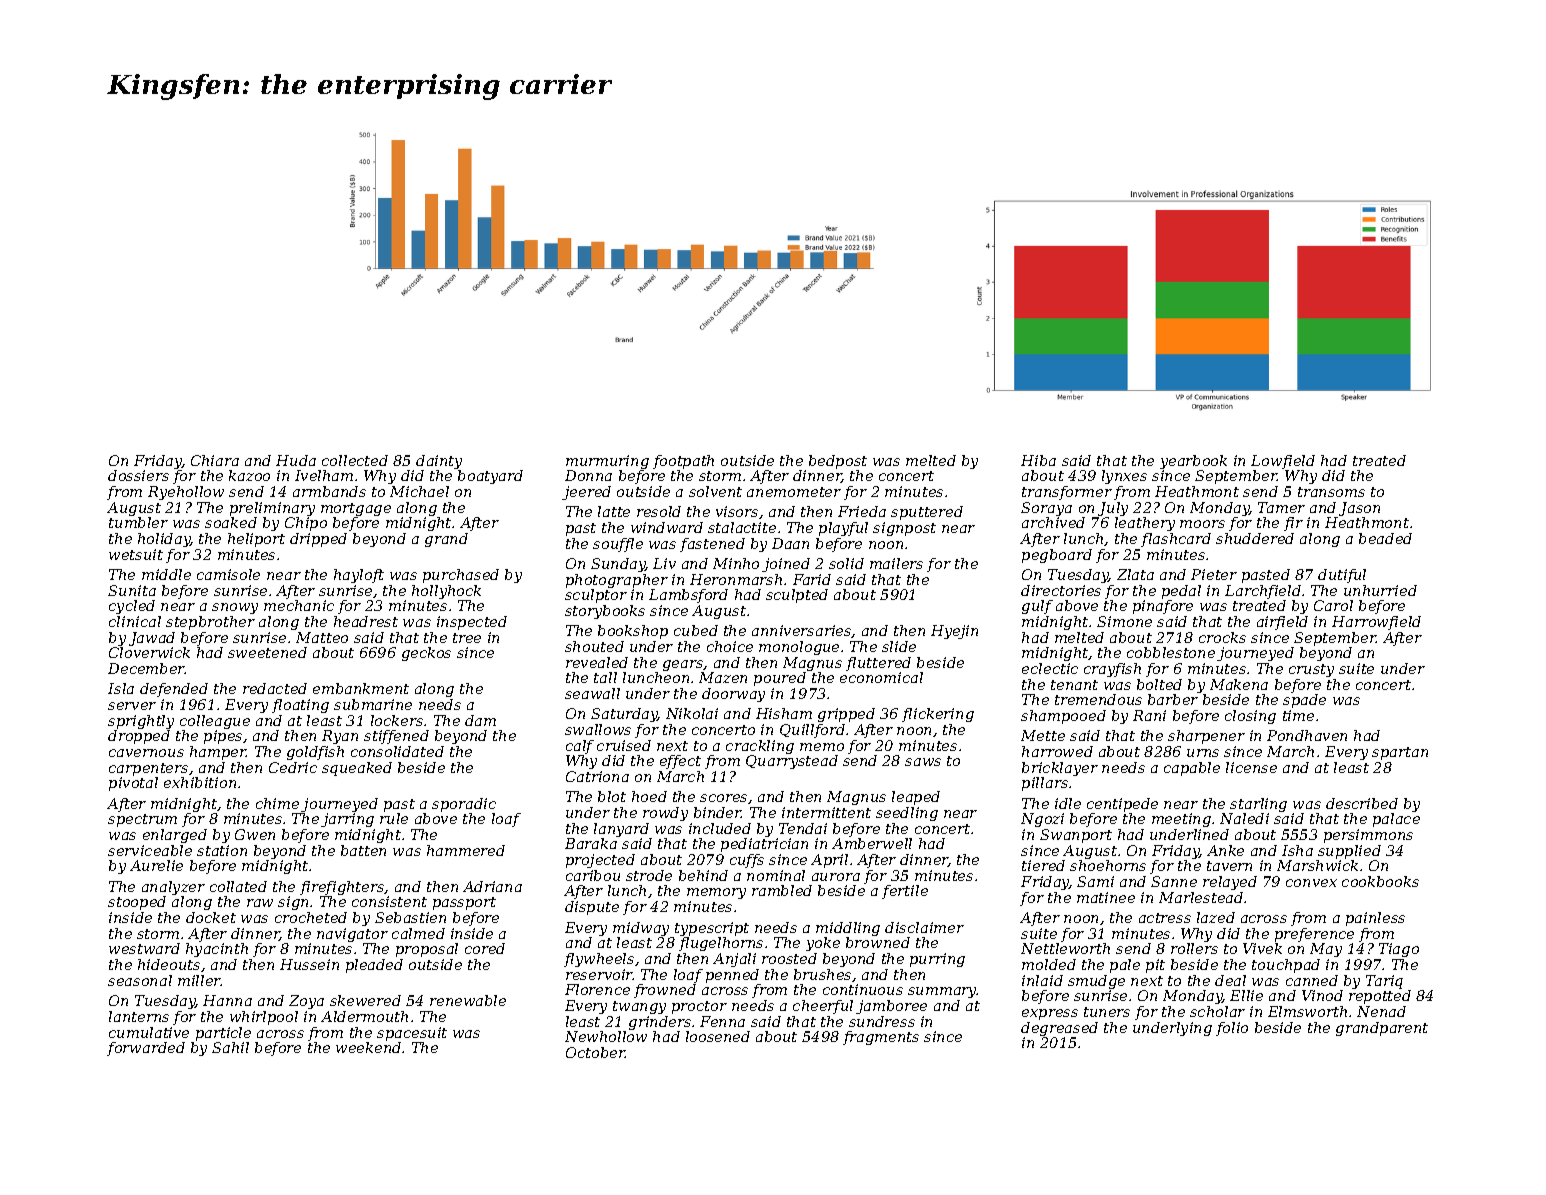  Describe the element at coordinates (142, 820) in the page. I see `spectrum` at that location.
